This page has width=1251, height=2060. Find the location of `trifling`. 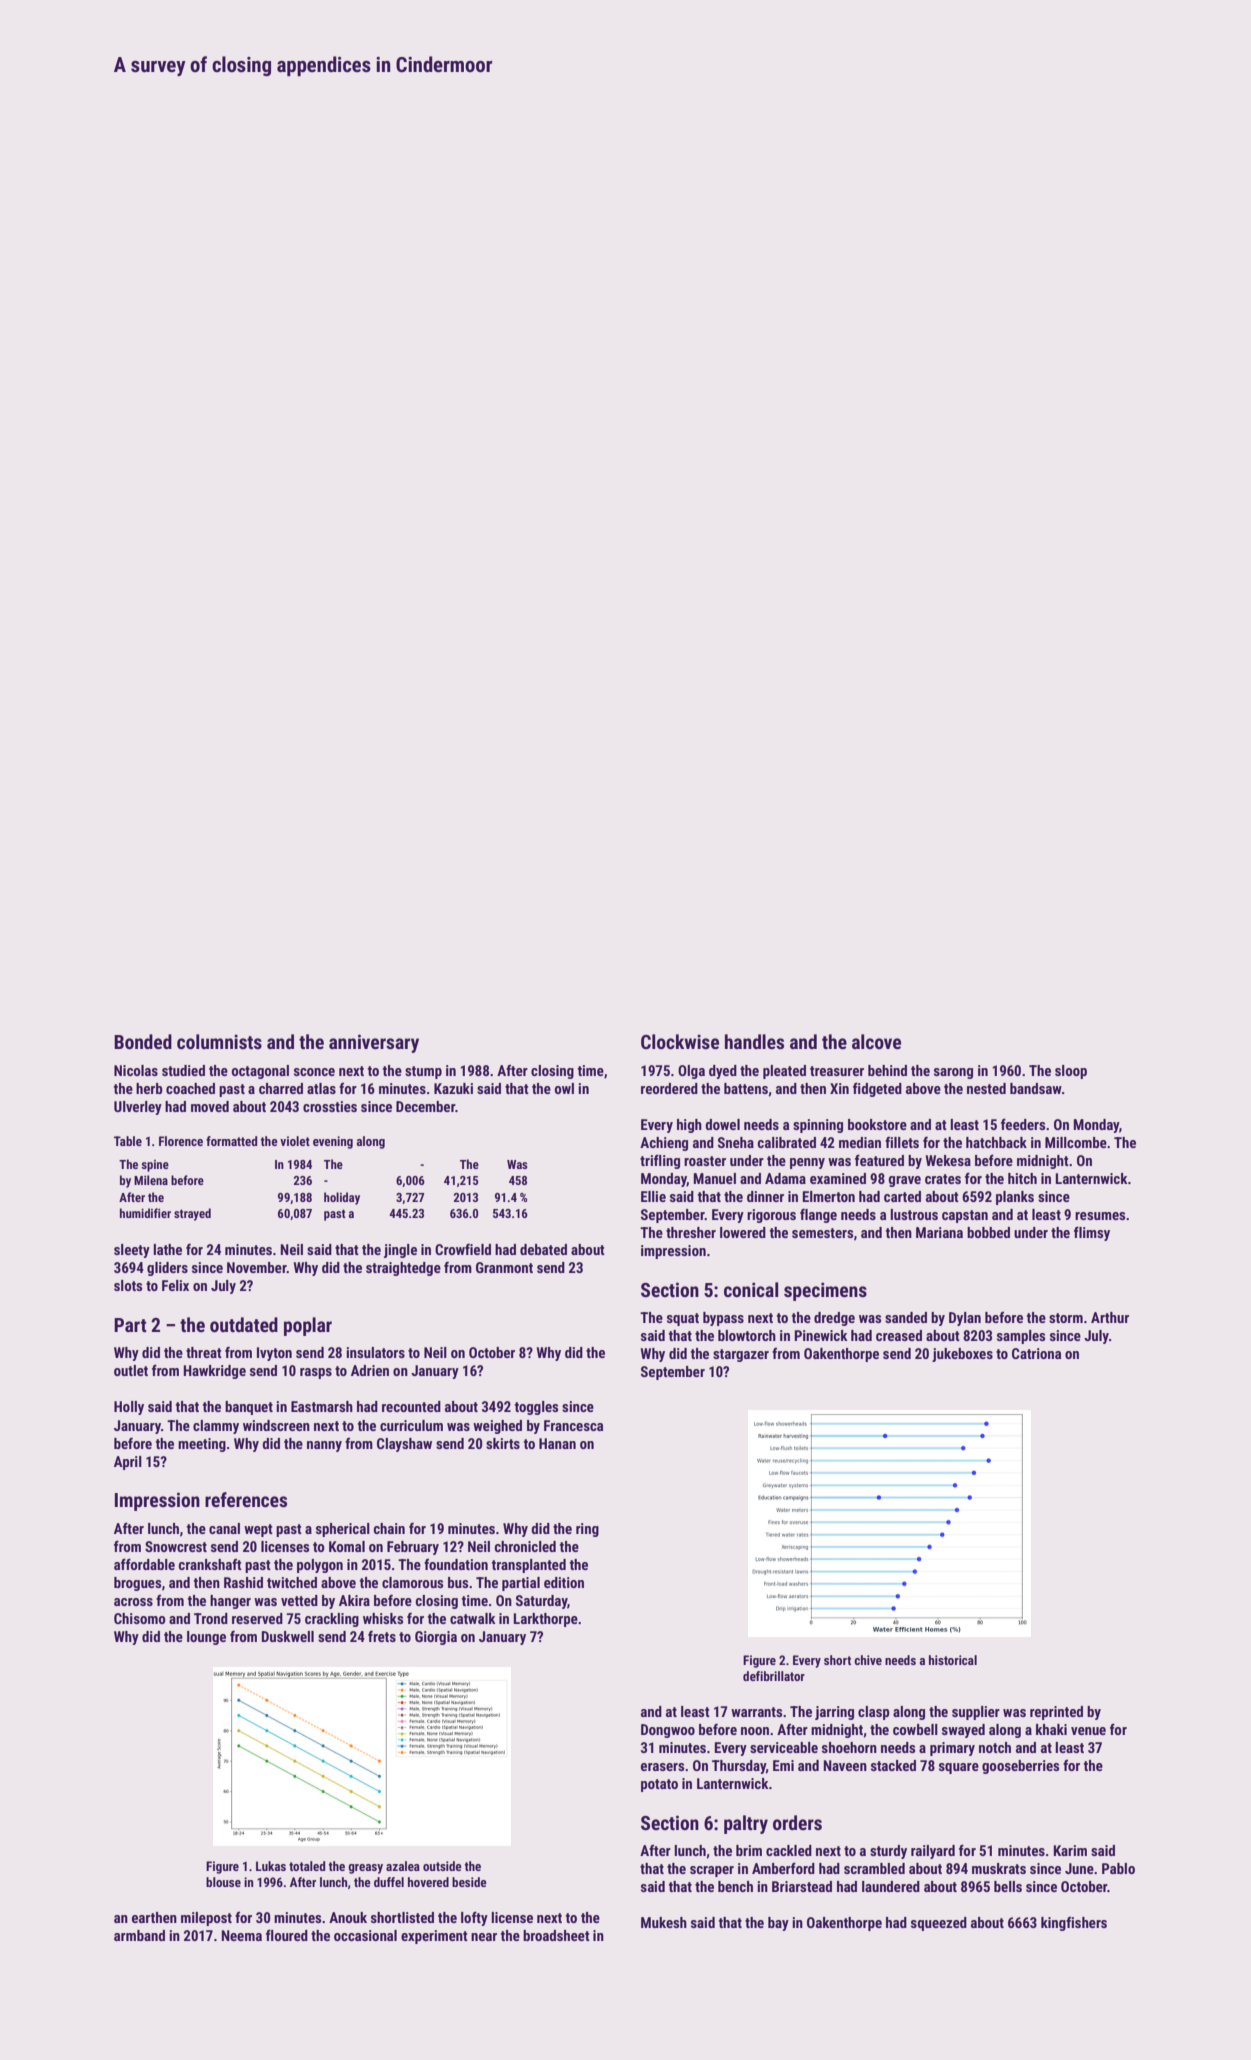

trifling is located at coordinates (660, 1161).
